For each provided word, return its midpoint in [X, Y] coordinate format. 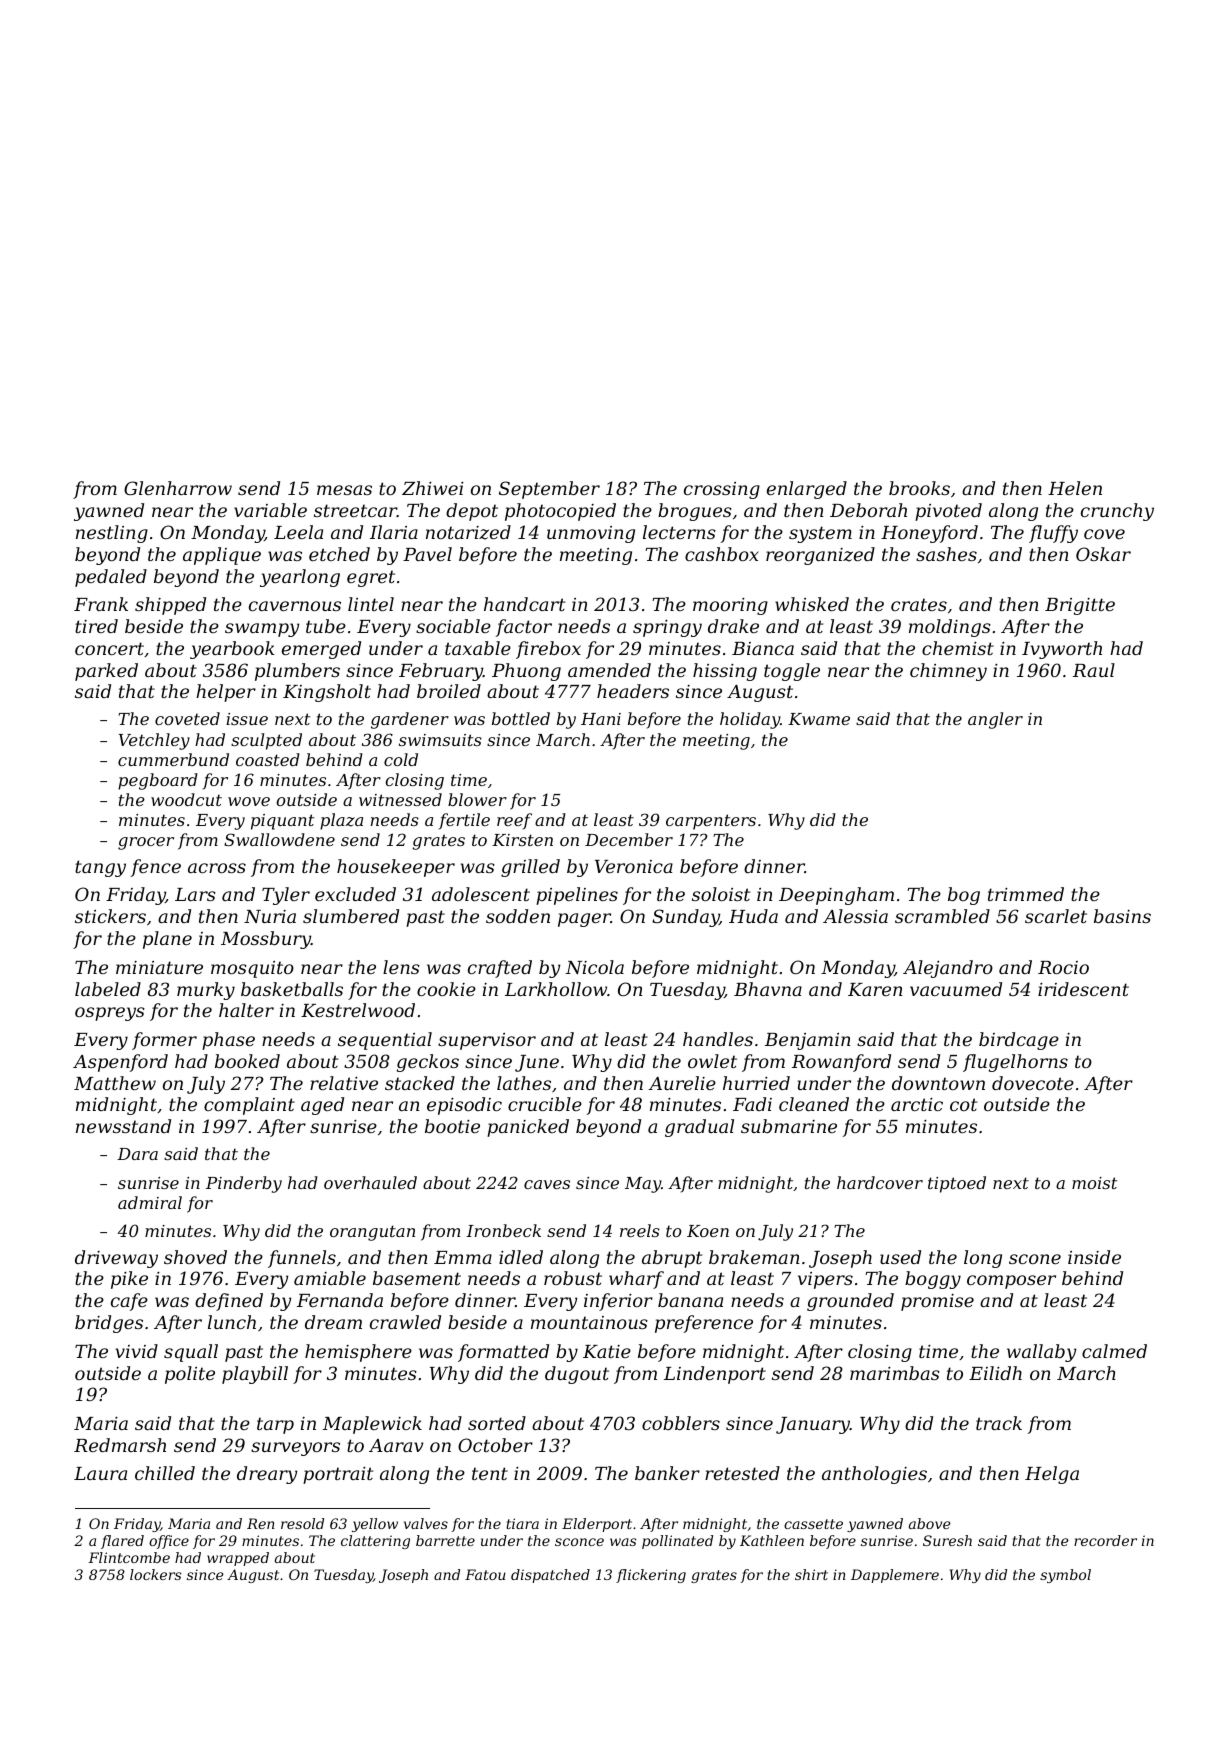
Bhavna [768, 989]
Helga [1052, 1475]
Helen [1075, 488]
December [629, 839]
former [164, 1041]
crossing [722, 490]
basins [1122, 916]
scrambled [942, 916]
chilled [165, 1473]
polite [190, 1375]
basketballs [292, 989]
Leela [298, 532]
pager [584, 920]
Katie [607, 1351]
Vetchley [154, 741]
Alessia [855, 916]
